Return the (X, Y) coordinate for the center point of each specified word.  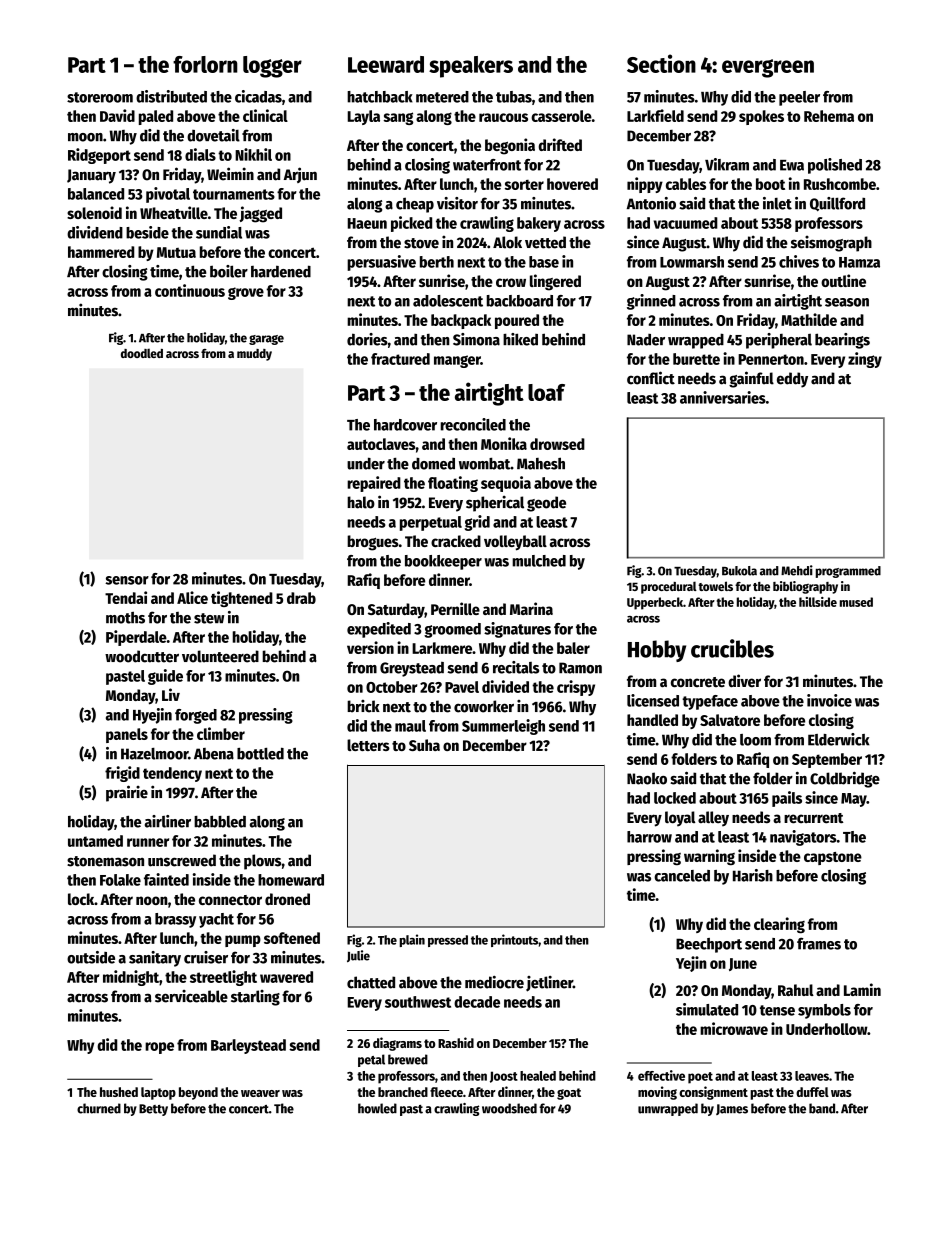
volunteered (220, 656)
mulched (539, 561)
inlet (777, 203)
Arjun (300, 175)
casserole (561, 116)
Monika (504, 443)
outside (91, 957)
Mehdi (797, 570)
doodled (142, 353)
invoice (829, 700)
